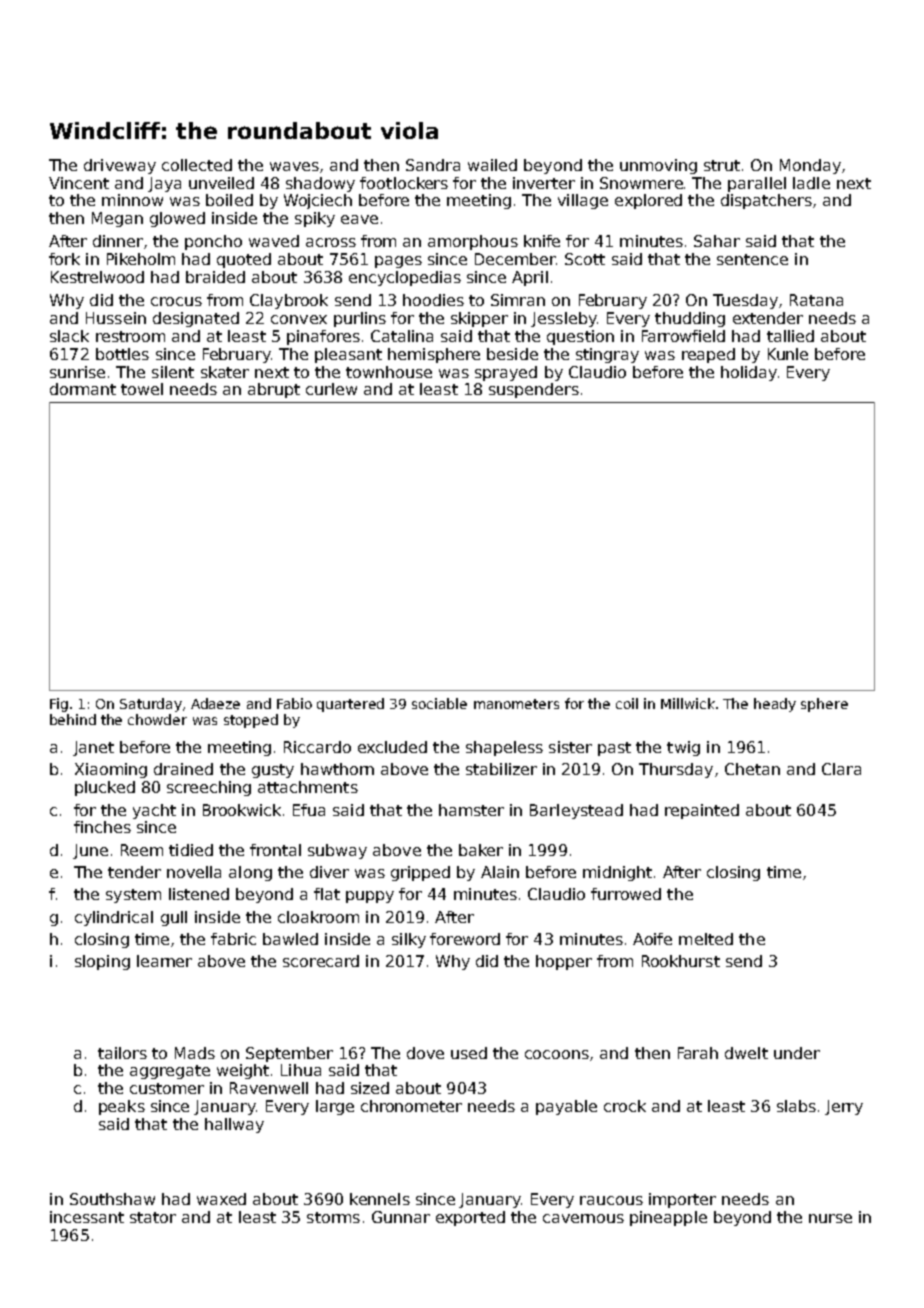  I want to click on pages, so click(398, 262).
